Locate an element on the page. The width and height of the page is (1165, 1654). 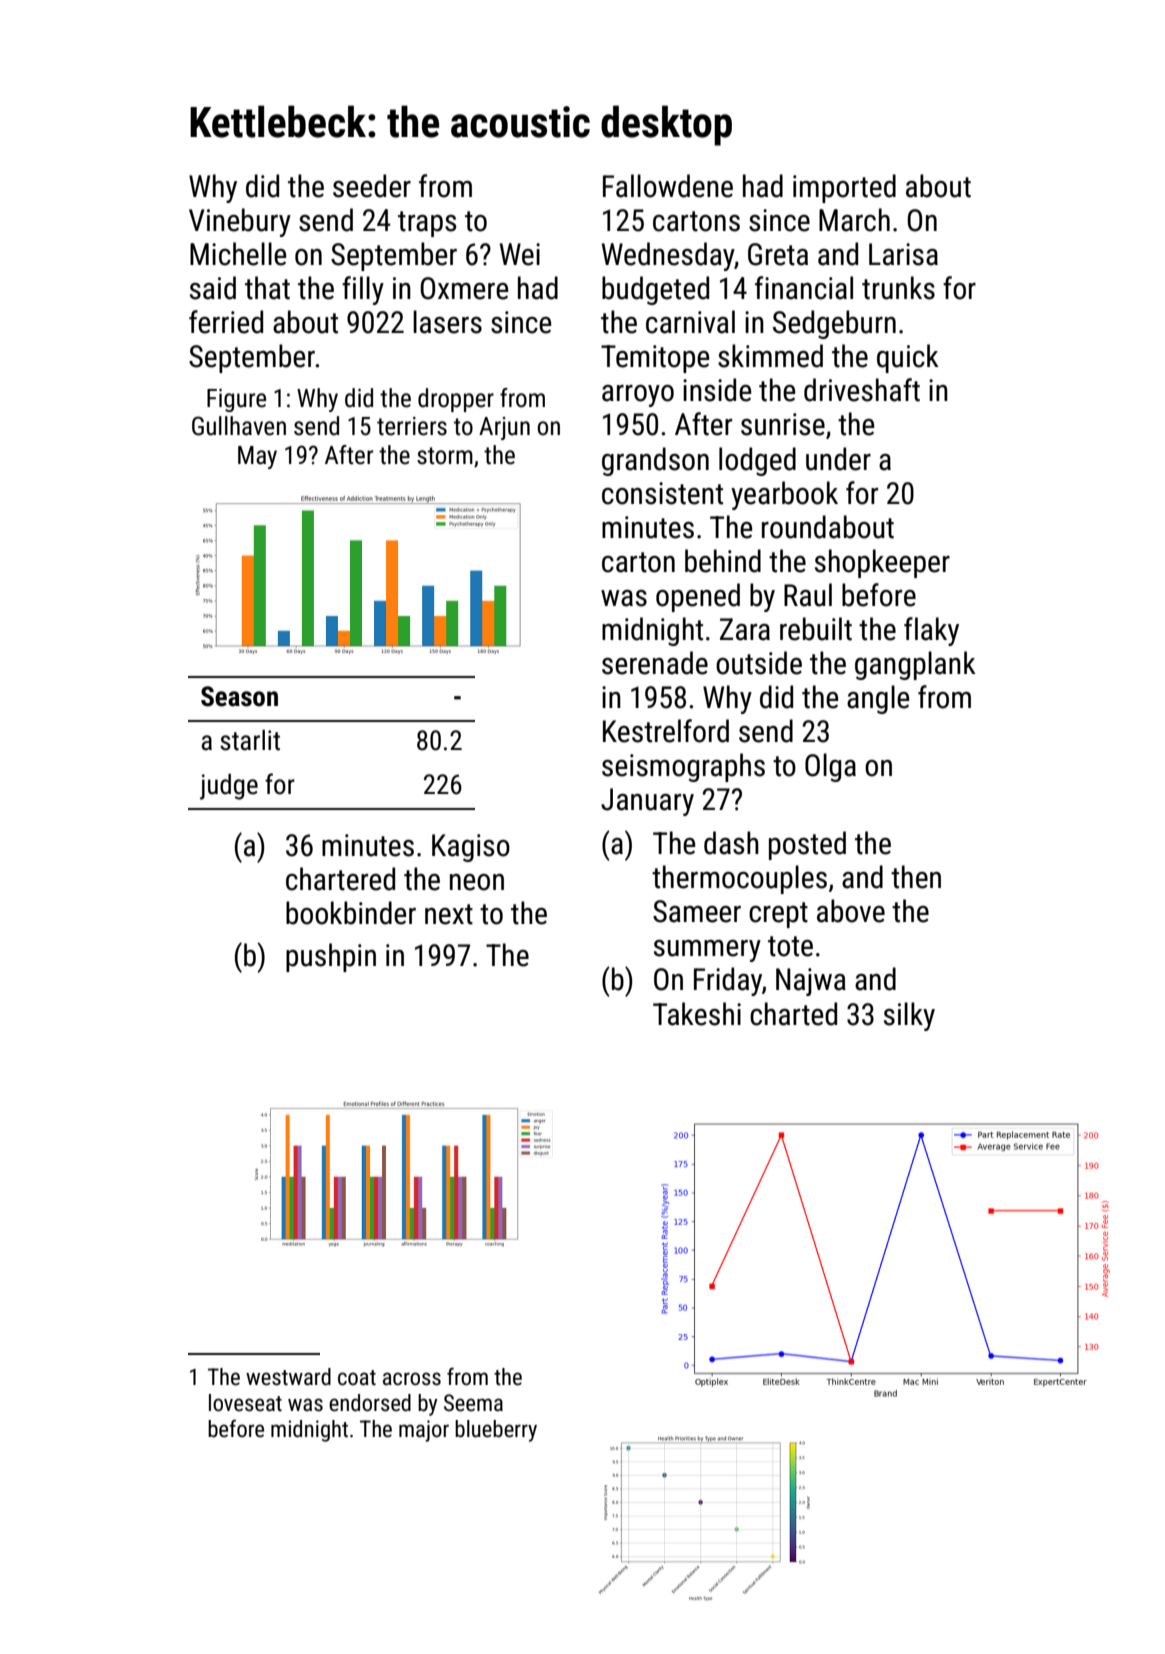
Gullhaven is located at coordinates (239, 426).
